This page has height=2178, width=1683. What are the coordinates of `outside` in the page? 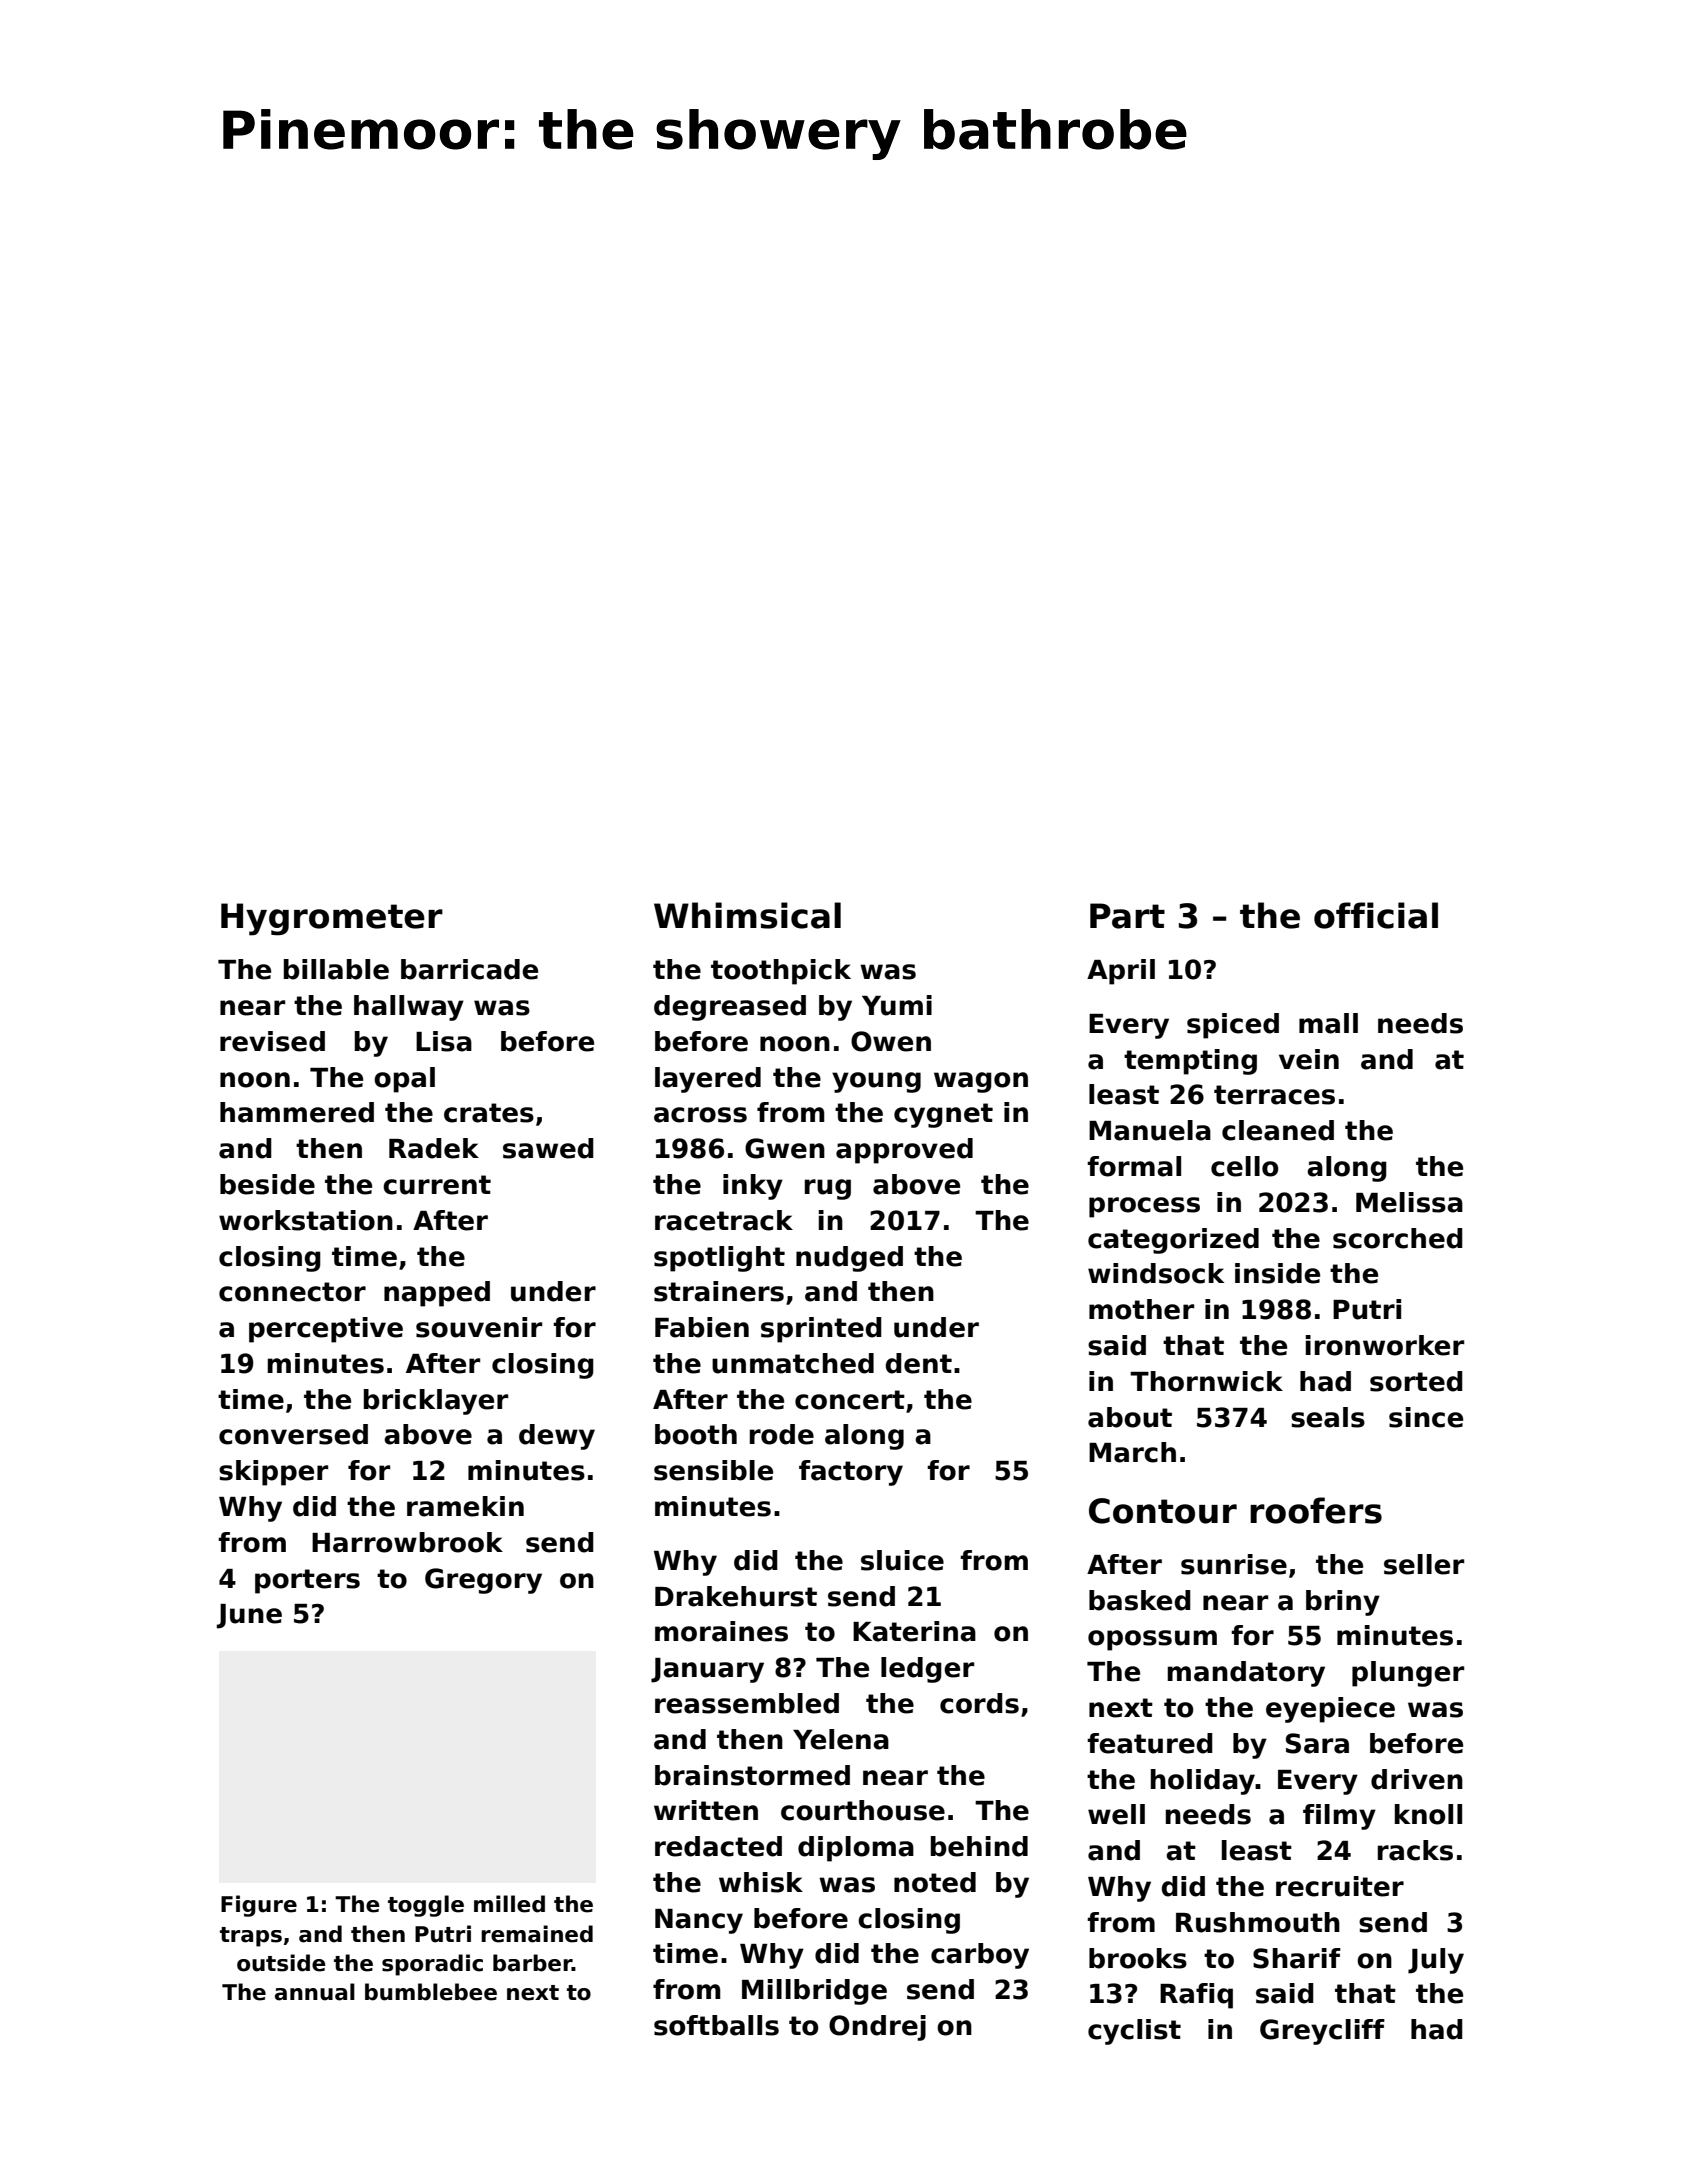 It's located at (281, 1963).
